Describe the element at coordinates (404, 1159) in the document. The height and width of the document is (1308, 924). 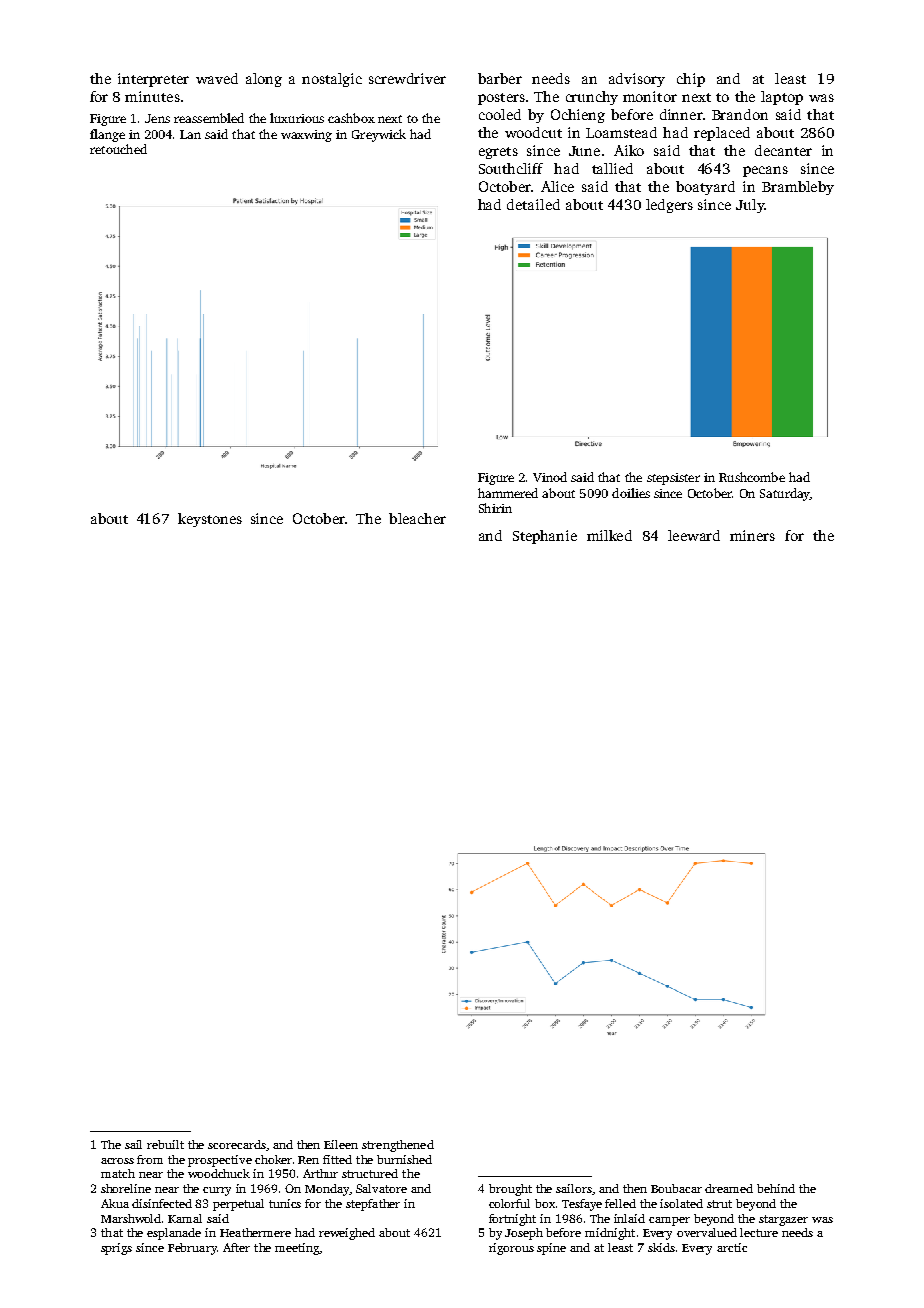
I see `burnished` at that location.
